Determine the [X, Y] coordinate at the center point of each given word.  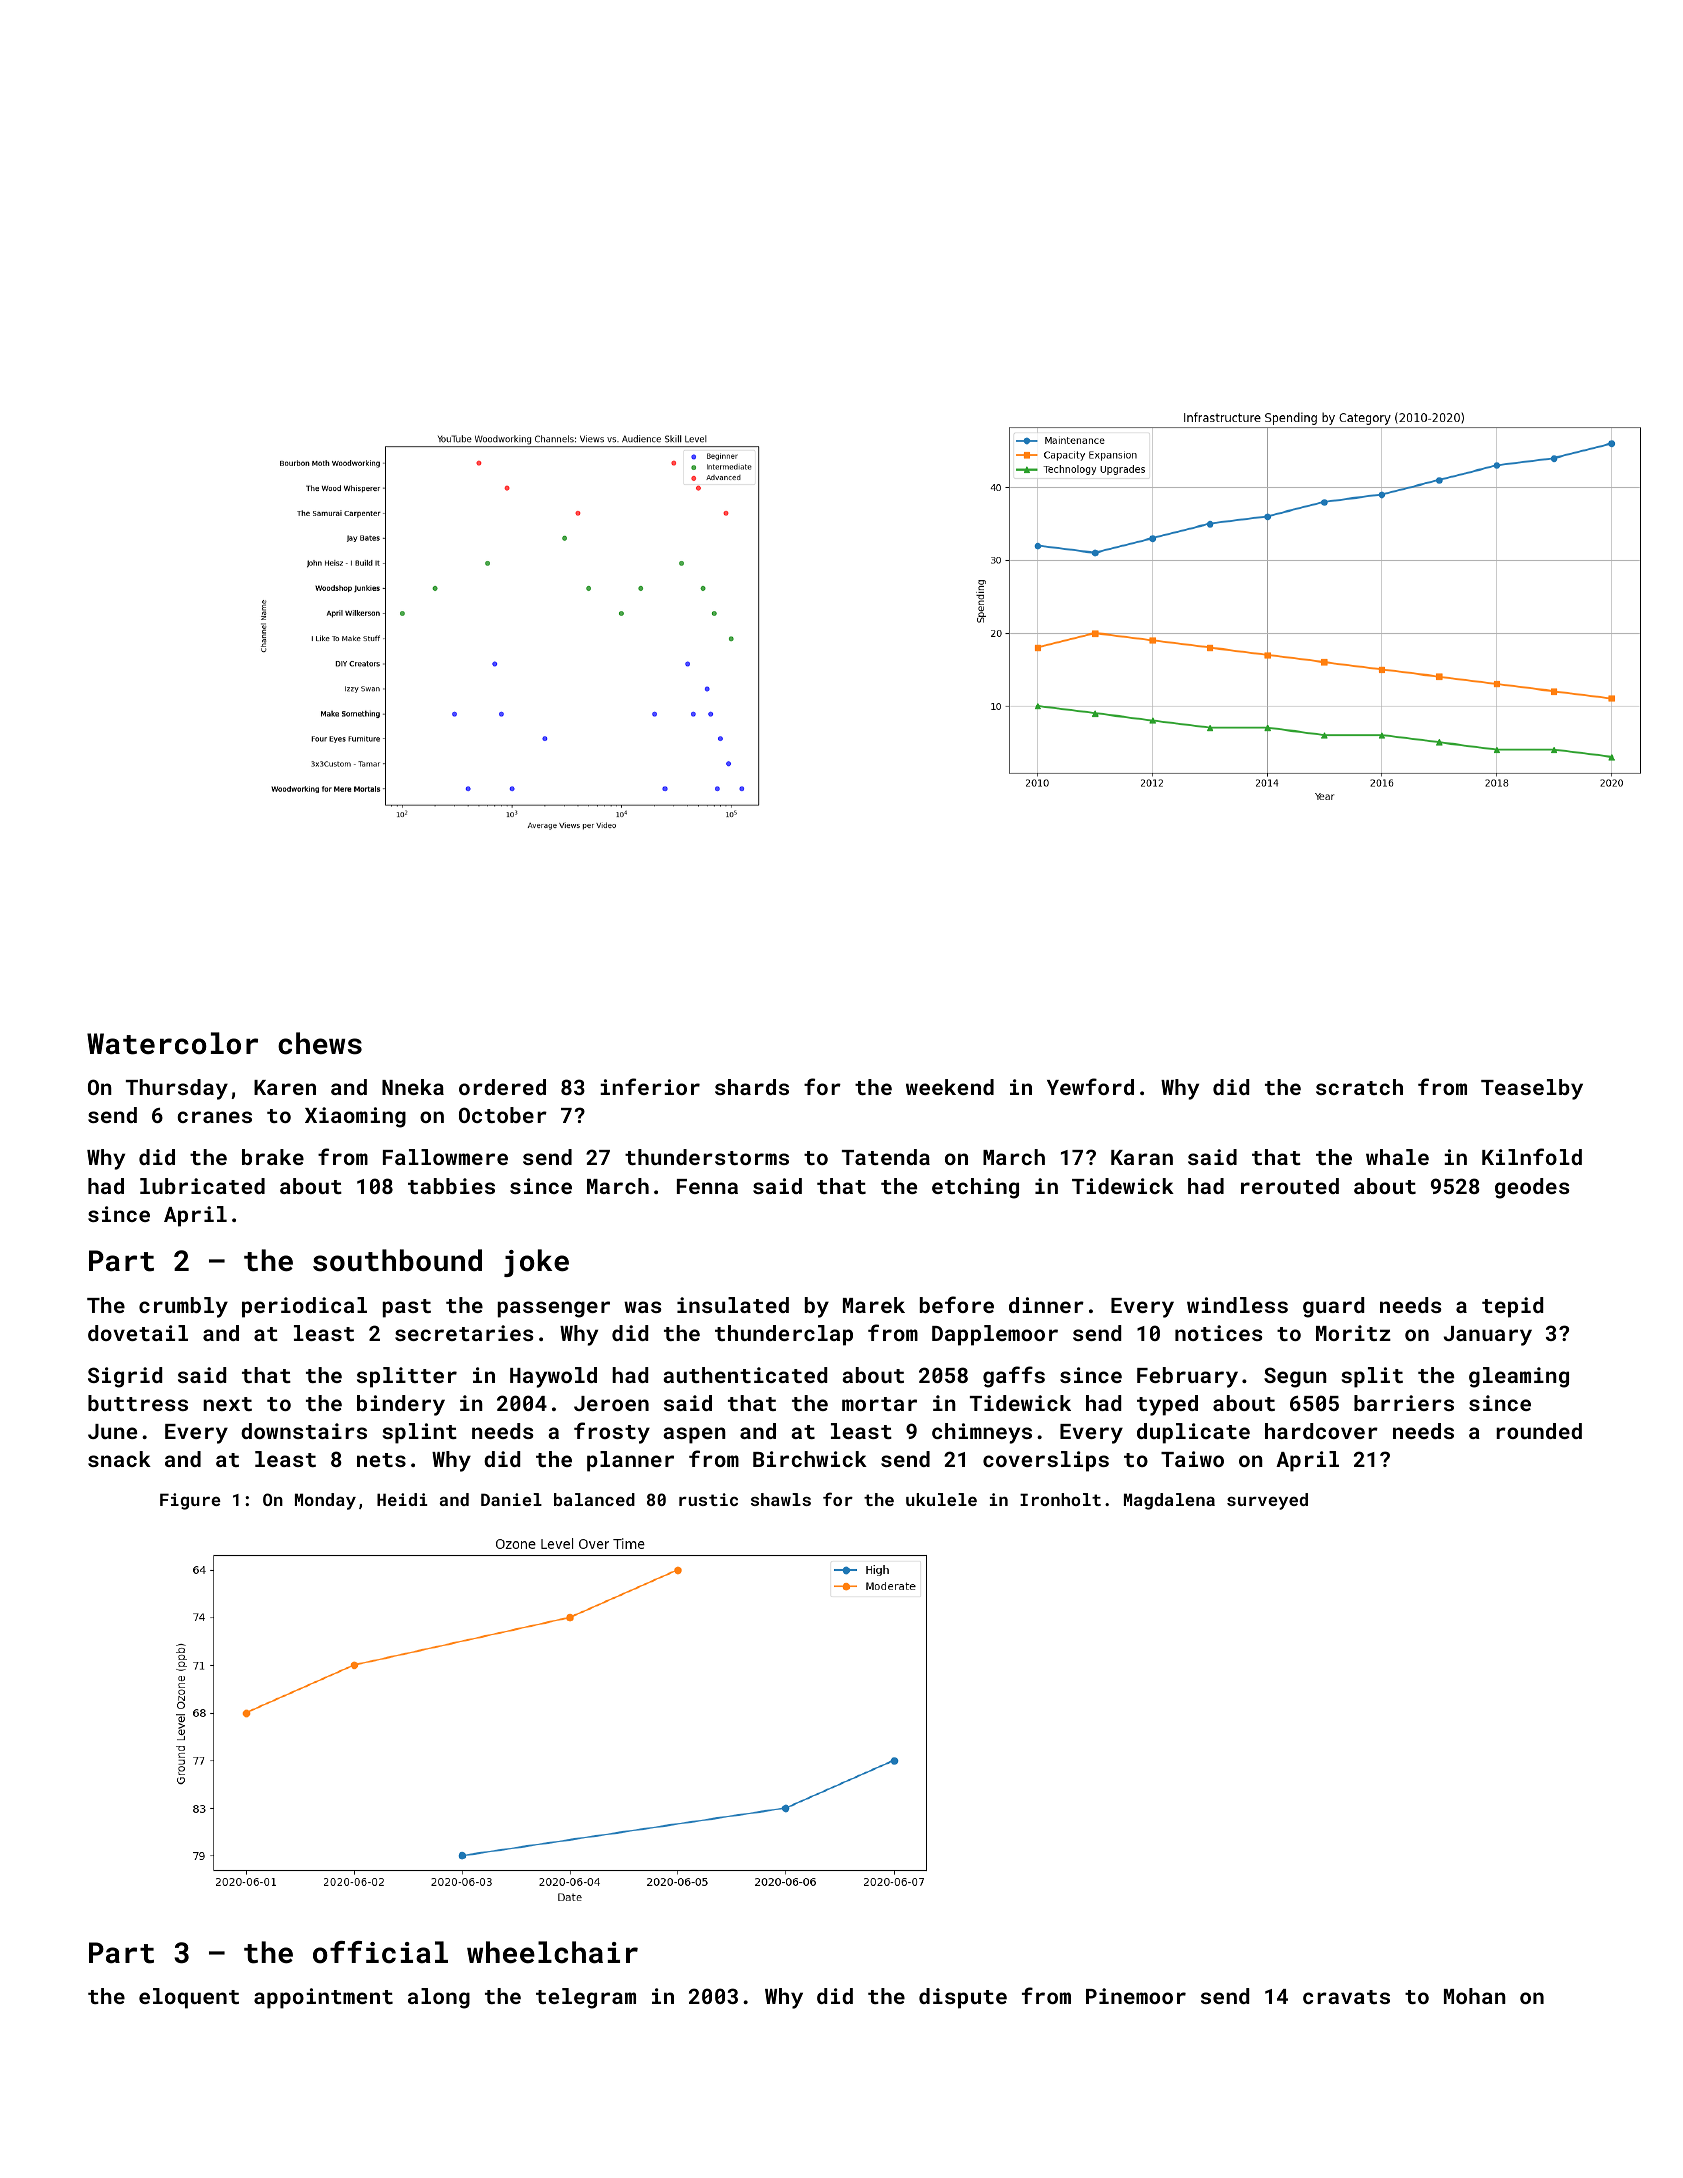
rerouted [1290, 1186]
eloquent [189, 1998]
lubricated [202, 1186]
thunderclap [784, 1335]
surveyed [1267, 1501]
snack [119, 1459]
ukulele [941, 1499]
